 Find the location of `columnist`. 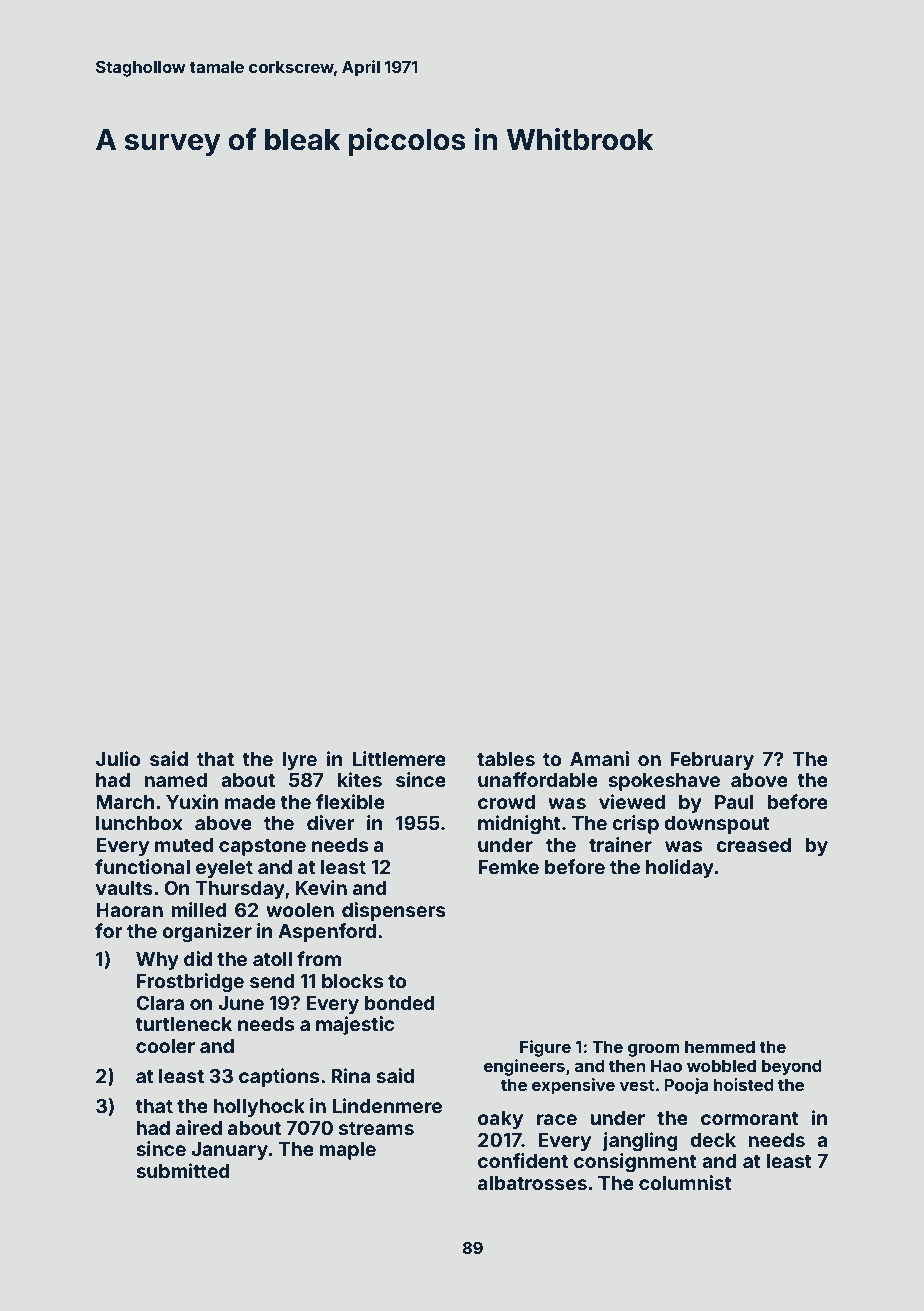

columnist is located at coordinates (685, 1182).
